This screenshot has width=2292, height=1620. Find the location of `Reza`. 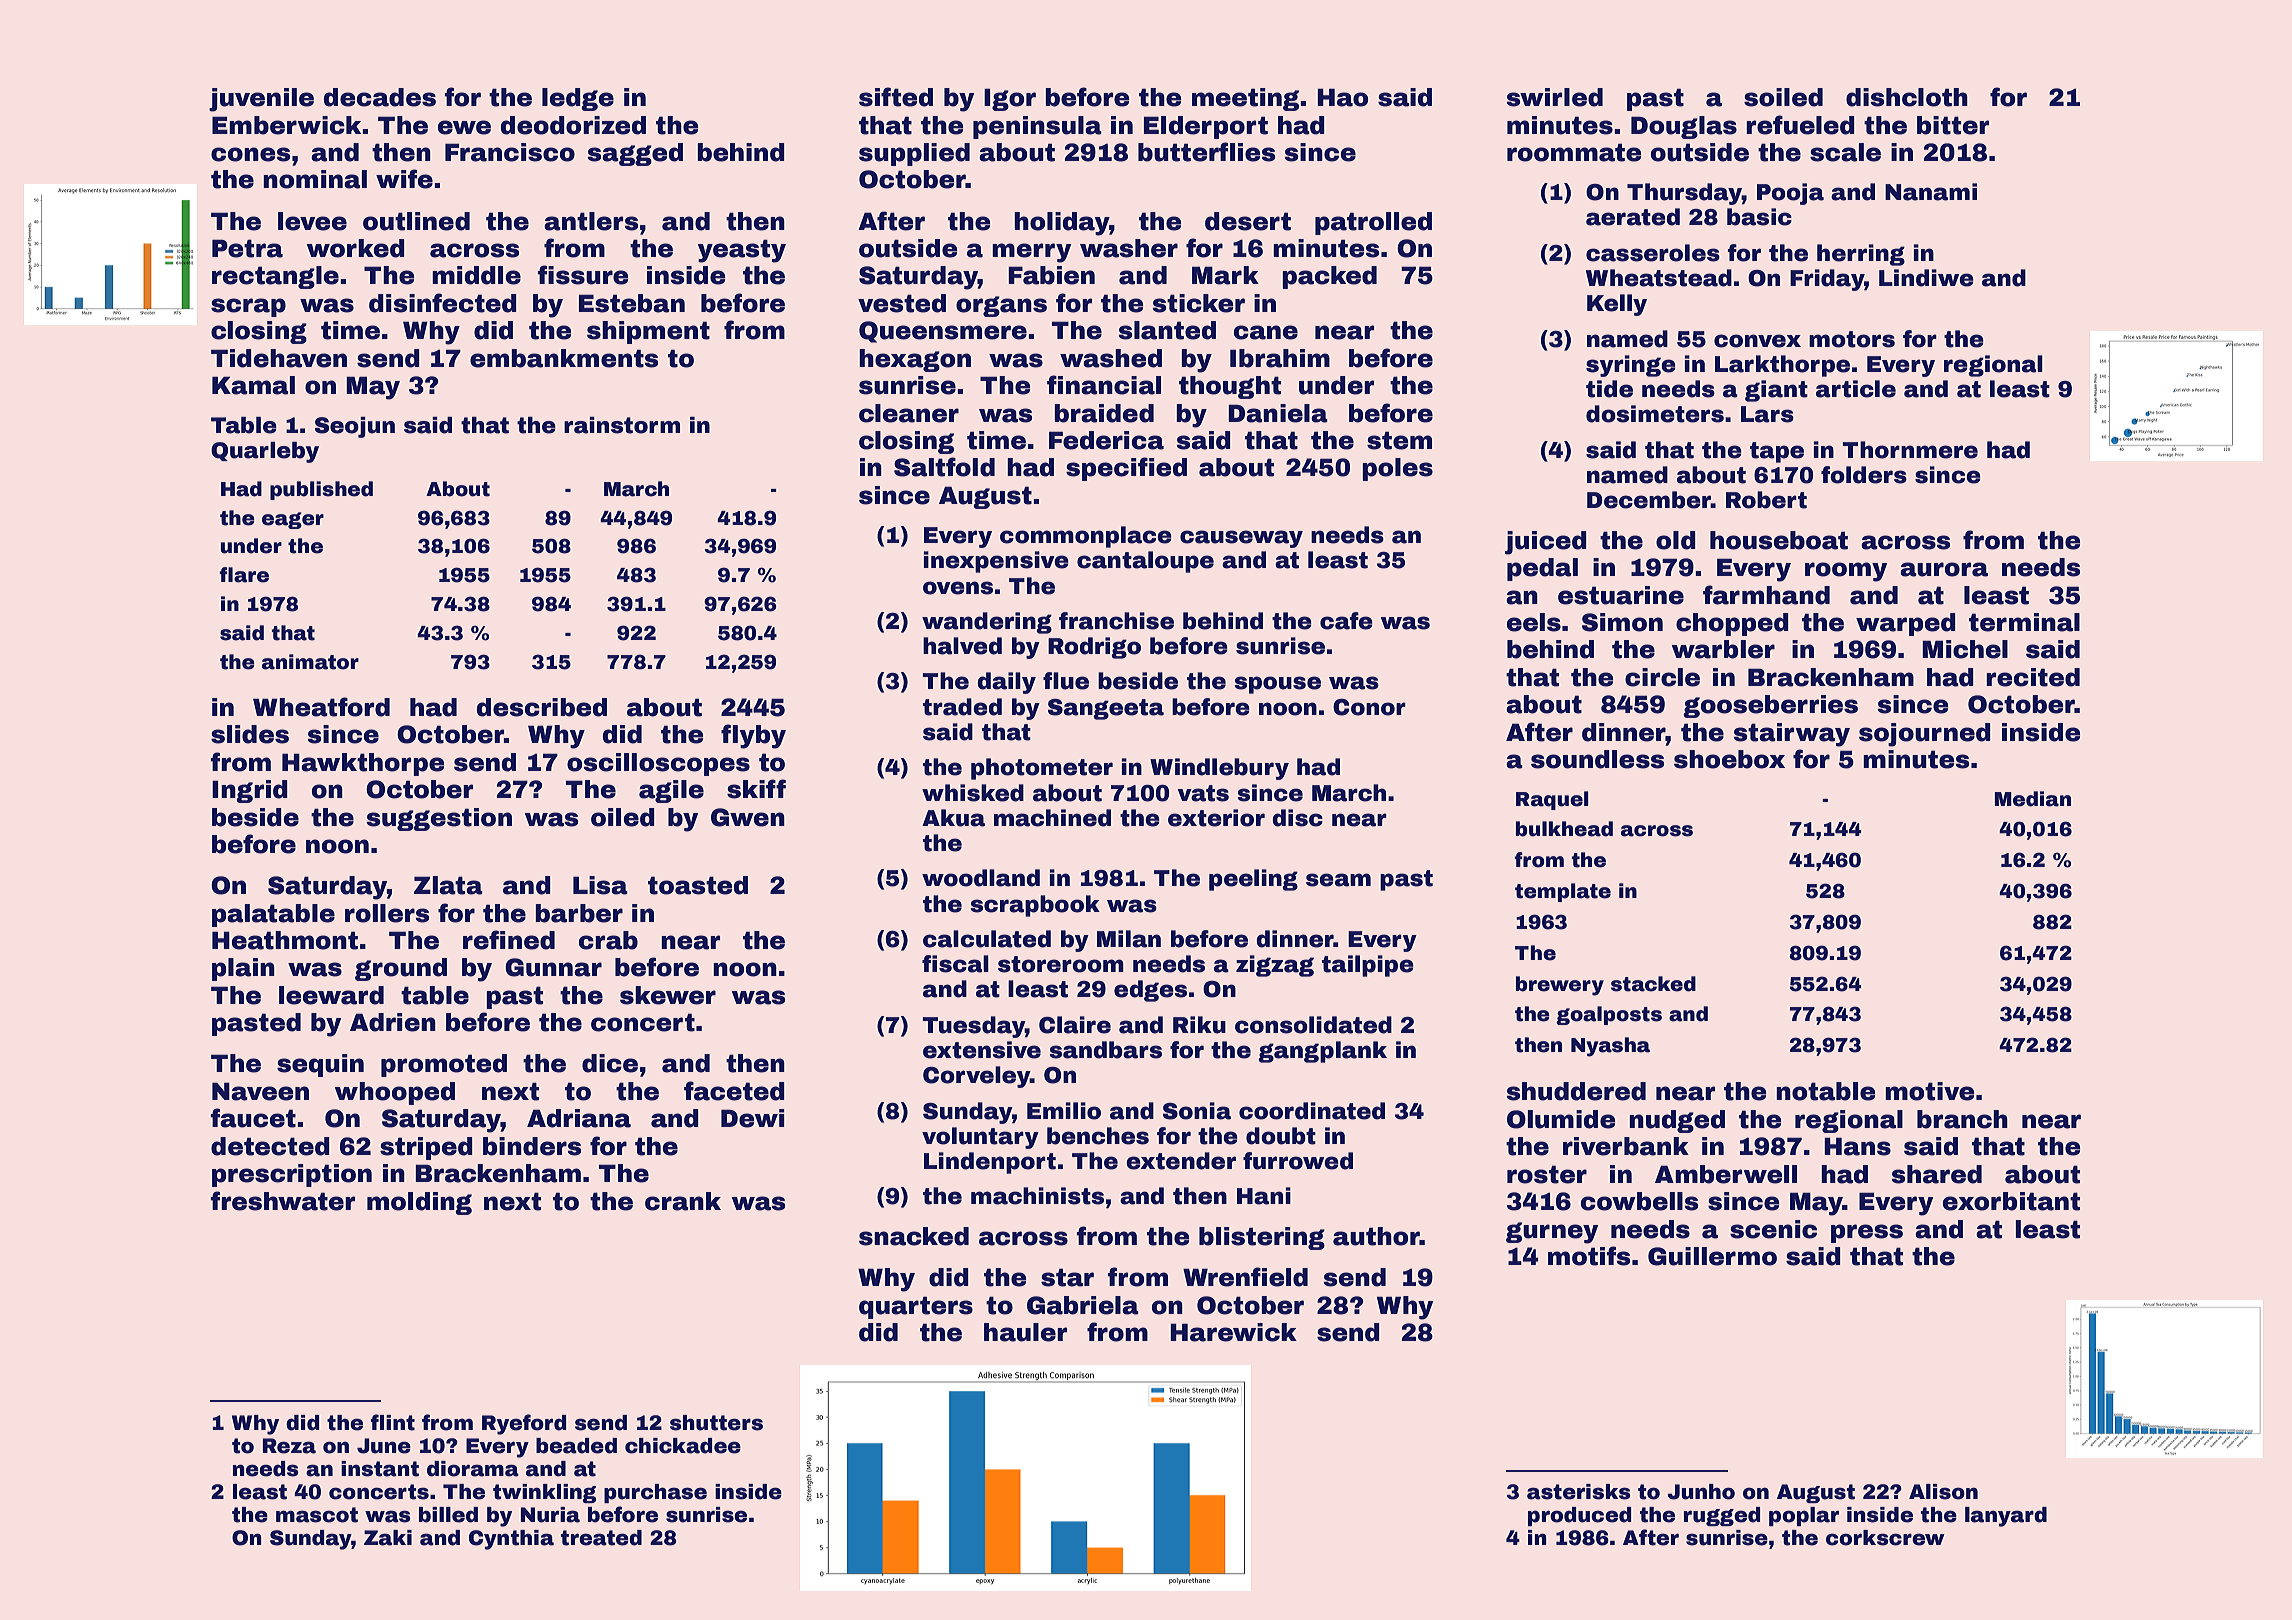

Reza is located at coordinates (289, 1446).
